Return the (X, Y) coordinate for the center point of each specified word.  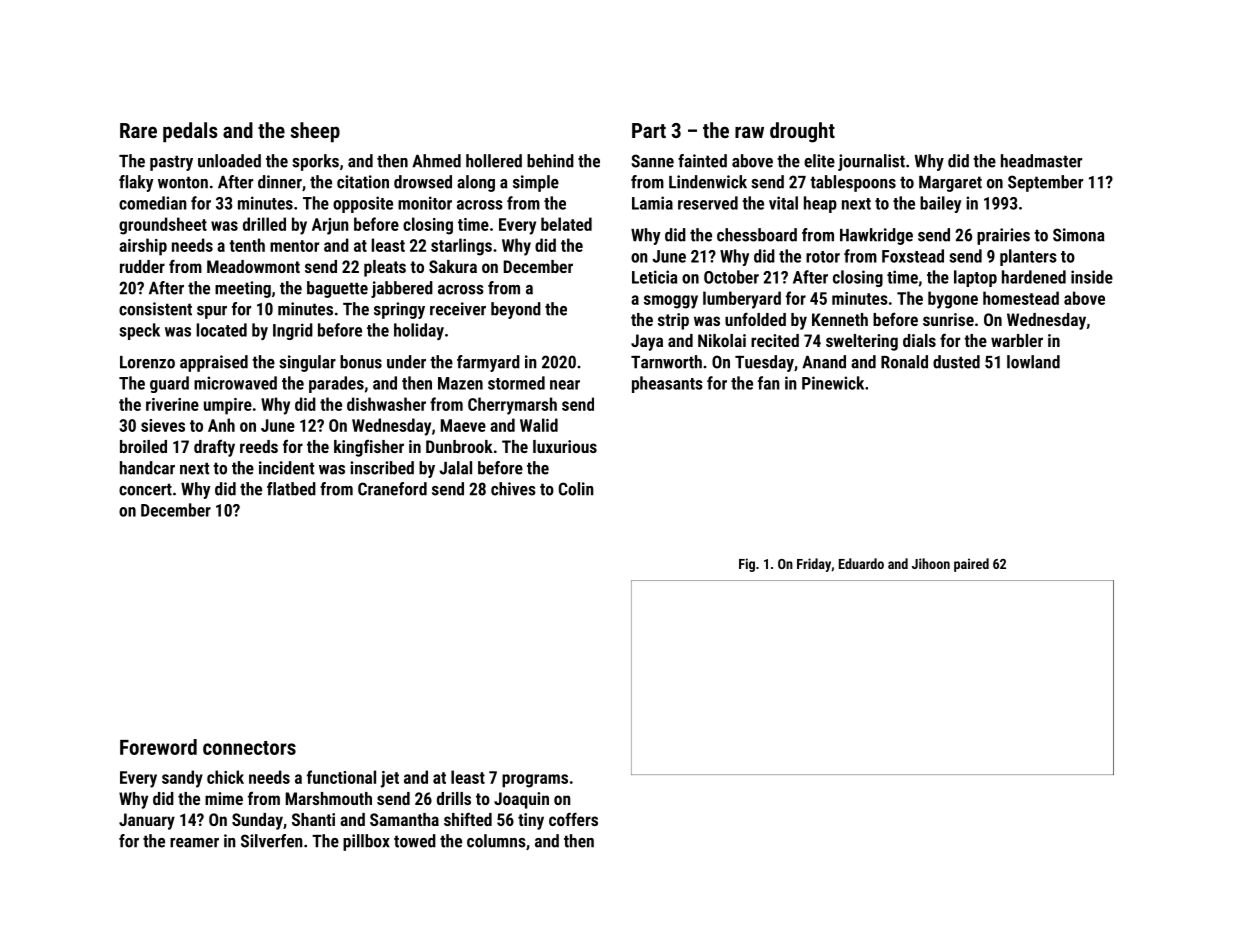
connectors (249, 748)
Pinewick (833, 383)
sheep (315, 132)
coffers (573, 819)
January (147, 821)
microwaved (235, 383)
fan (769, 383)
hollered (494, 161)
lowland (1033, 362)
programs (535, 781)
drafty (214, 448)
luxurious (565, 446)
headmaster (1041, 161)
